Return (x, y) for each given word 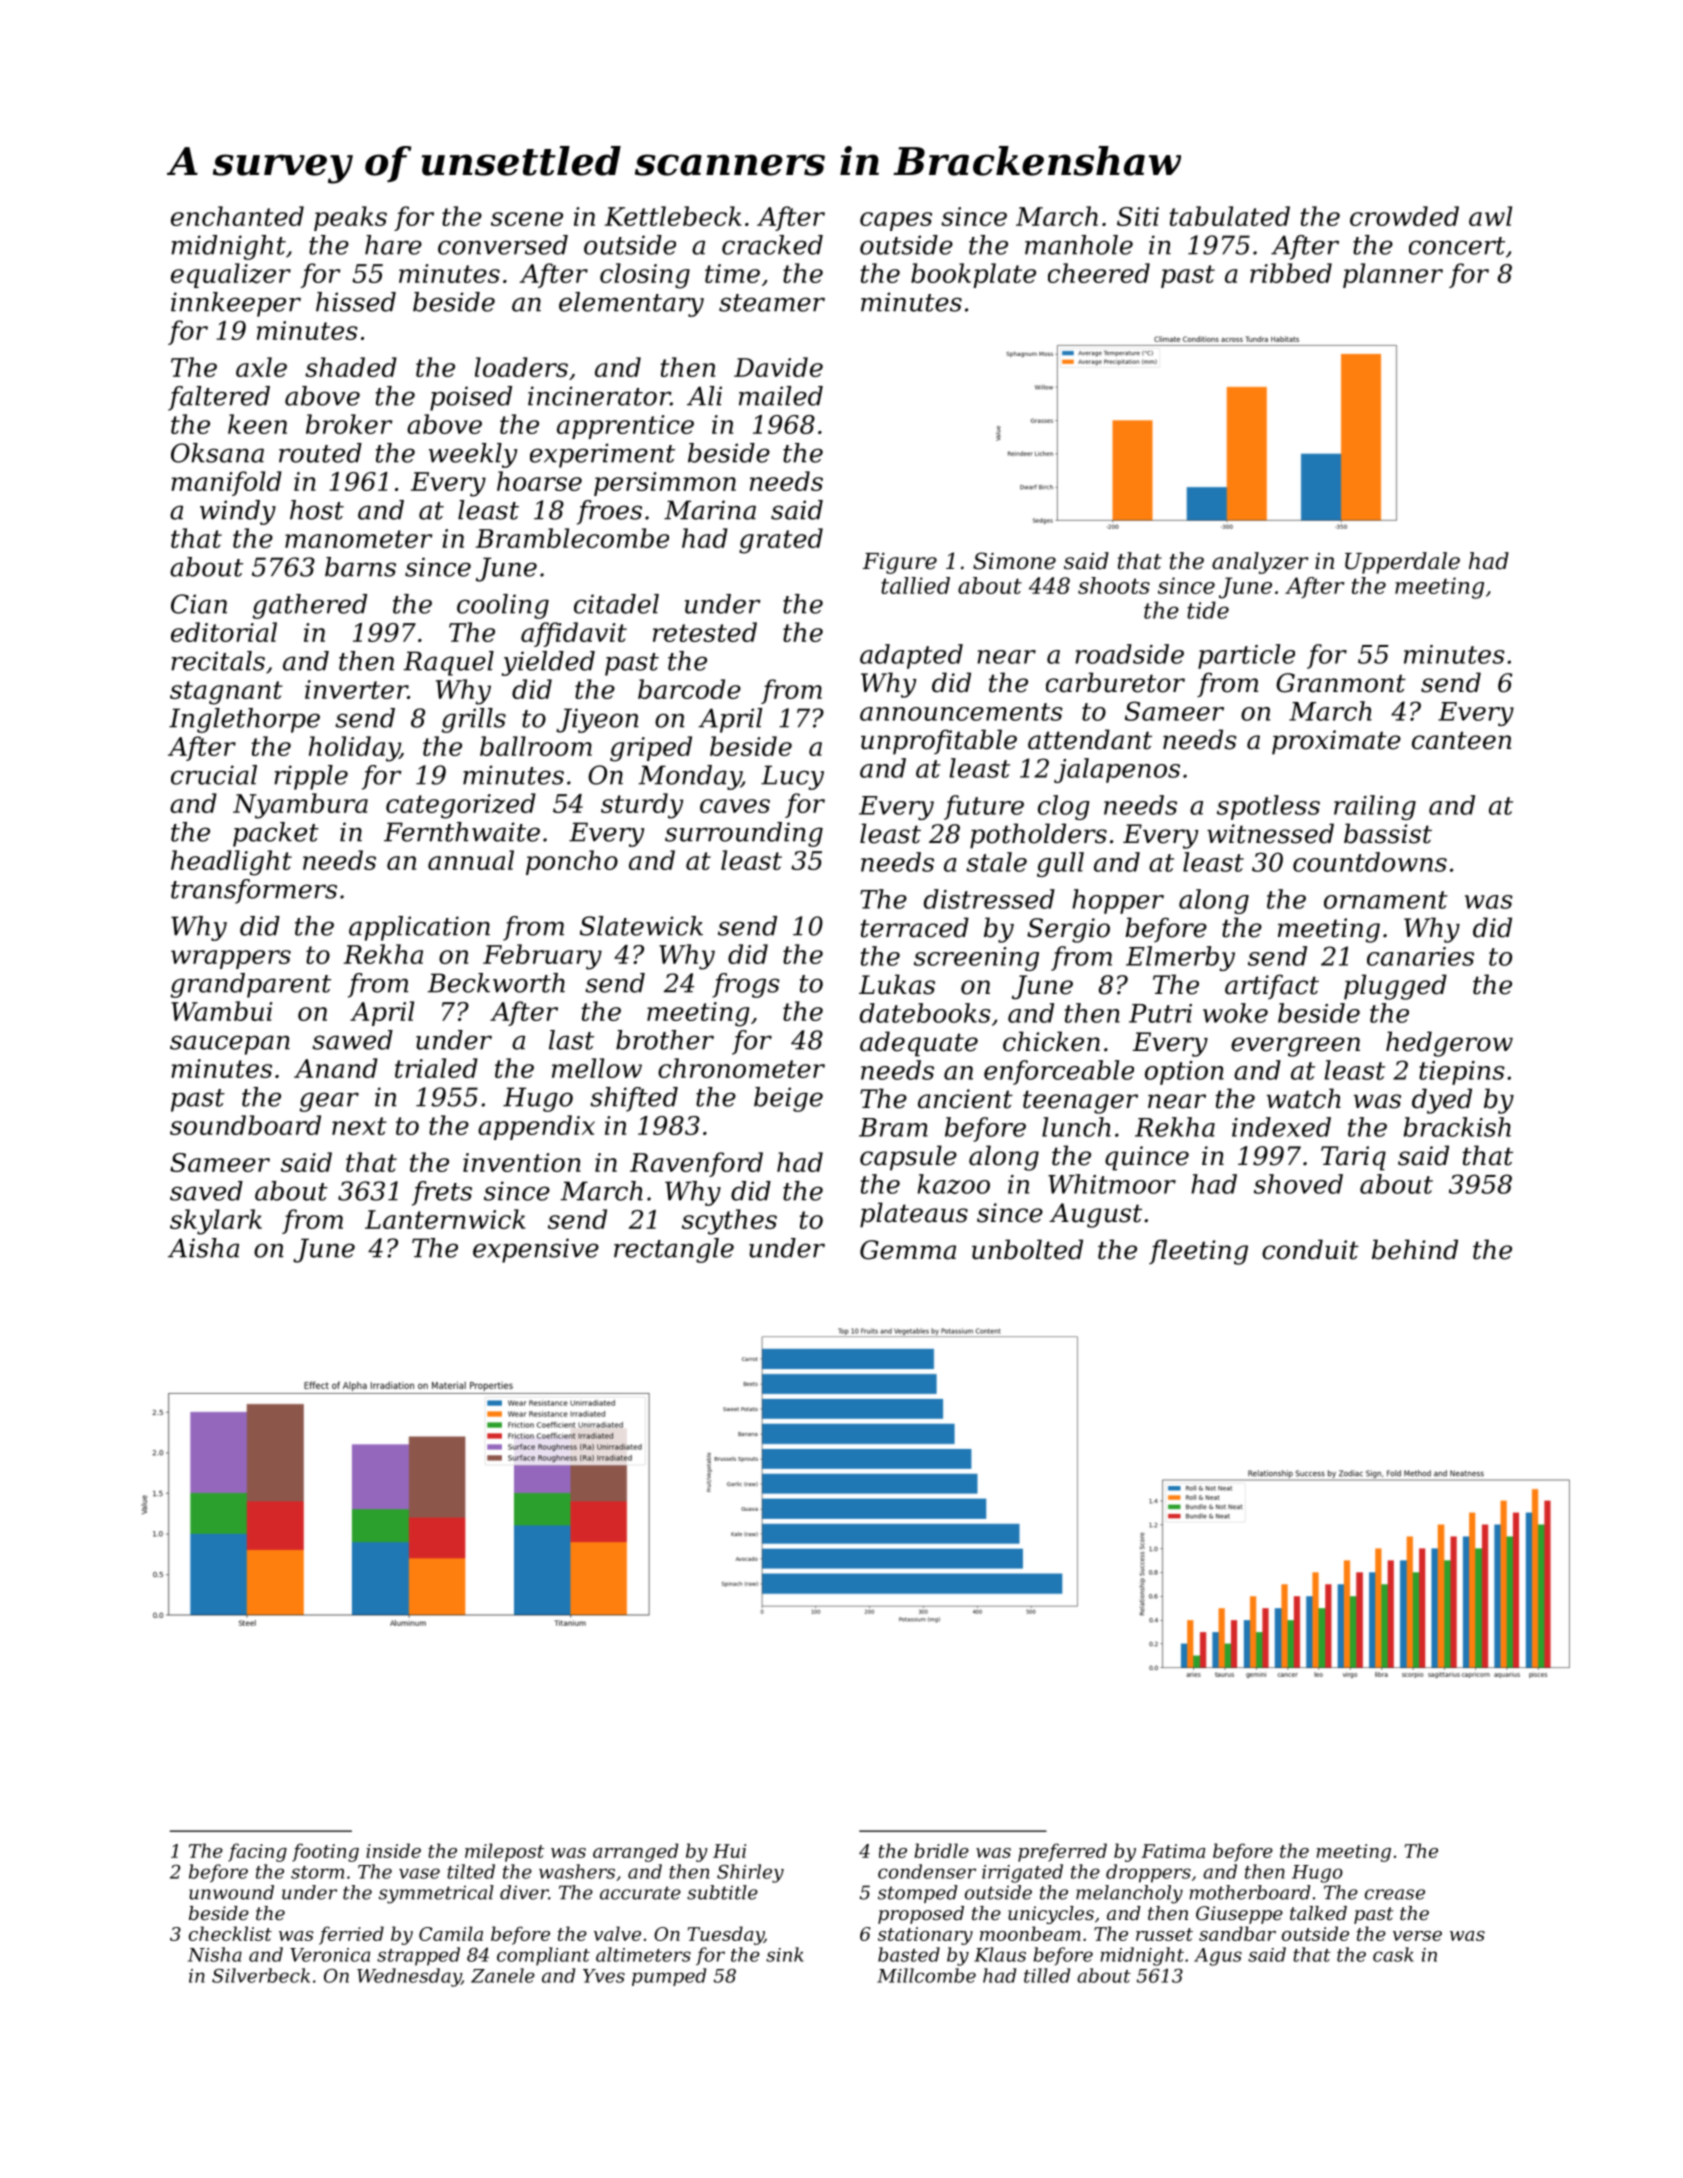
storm (317, 1872)
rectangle (674, 1250)
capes (896, 221)
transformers (254, 891)
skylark (216, 1222)
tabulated (1230, 216)
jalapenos (1117, 770)
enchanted (237, 216)
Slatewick (641, 926)
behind (1415, 1249)
